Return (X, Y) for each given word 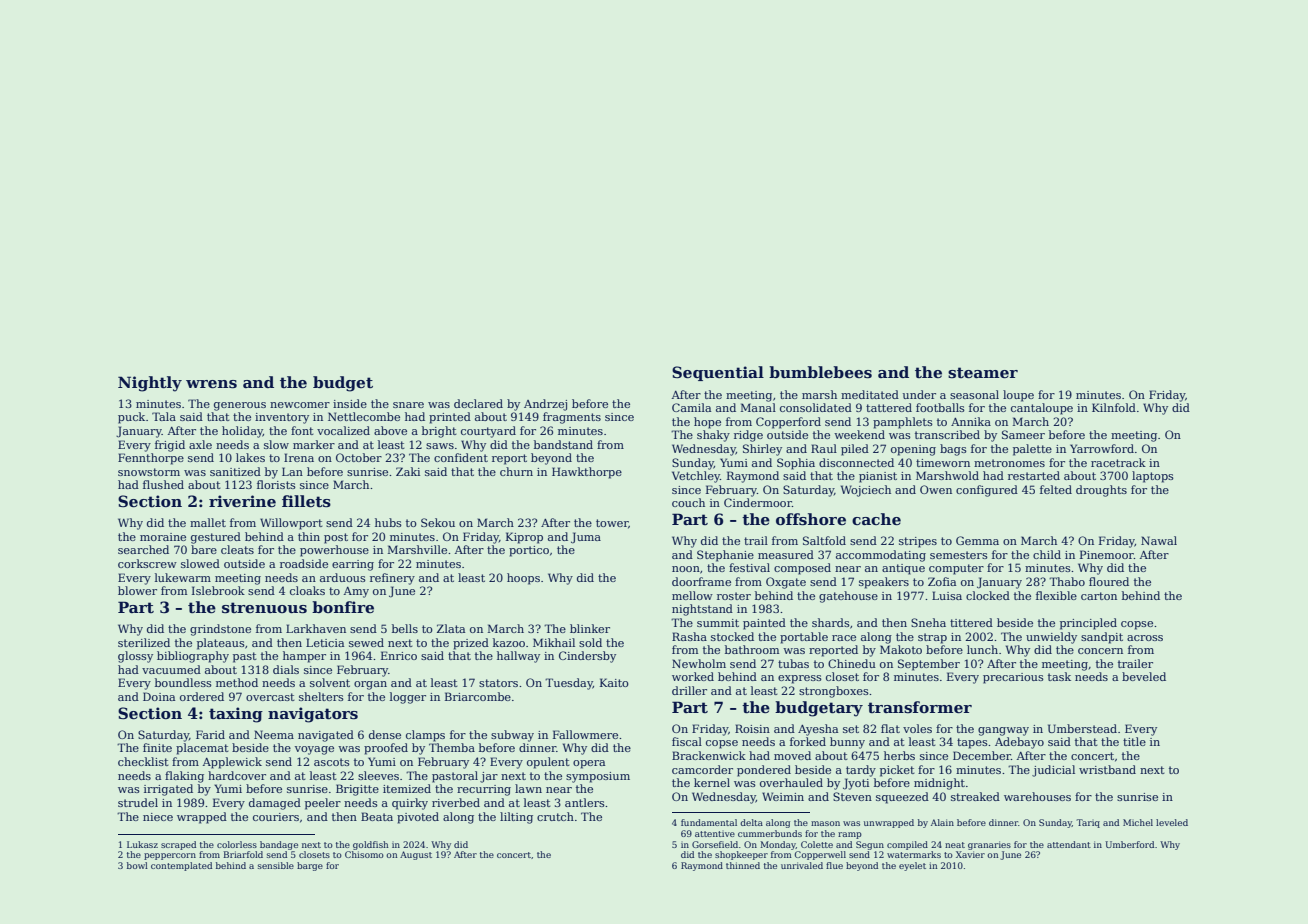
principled (1088, 624)
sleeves (378, 775)
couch (688, 502)
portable (804, 638)
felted (1056, 489)
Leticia (325, 642)
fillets (306, 501)
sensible (276, 865)
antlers (585, 802)
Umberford (1129, 844)
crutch (555, 816)
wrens (211, 384)
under (919, 394)
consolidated (816, 407)
